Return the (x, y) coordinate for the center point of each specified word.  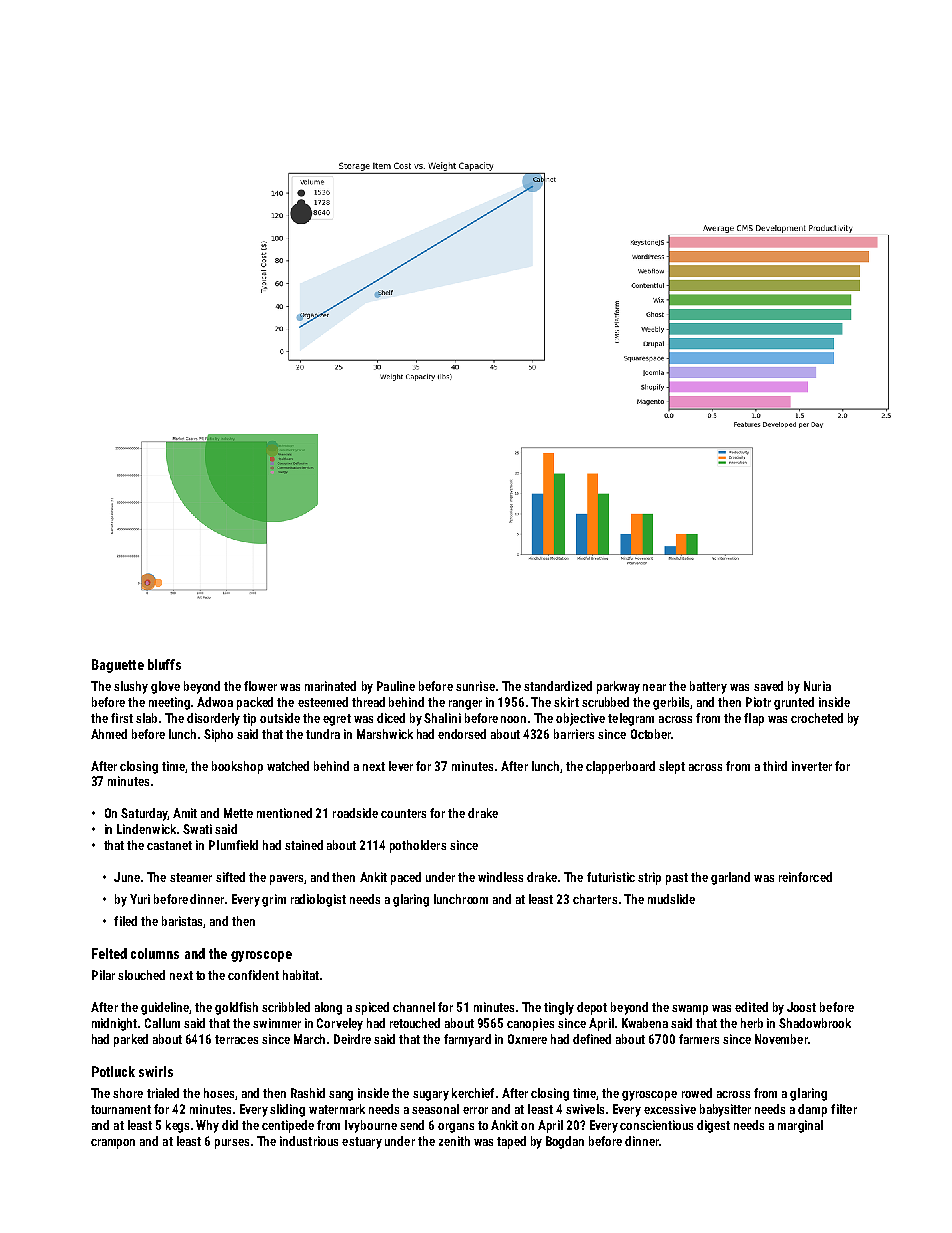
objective (580, 719)
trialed (163, 1093)
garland (730, 878)
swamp (690, 1010)
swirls (156, 1071)
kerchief (473, 1093)
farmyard (467, 1040)
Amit (185, 813)
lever (401, 766)
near (654, 687)
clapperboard (620, 767)
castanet (169, 845)
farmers (699, 1039)
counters (403, 813)
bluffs (164, 664)
